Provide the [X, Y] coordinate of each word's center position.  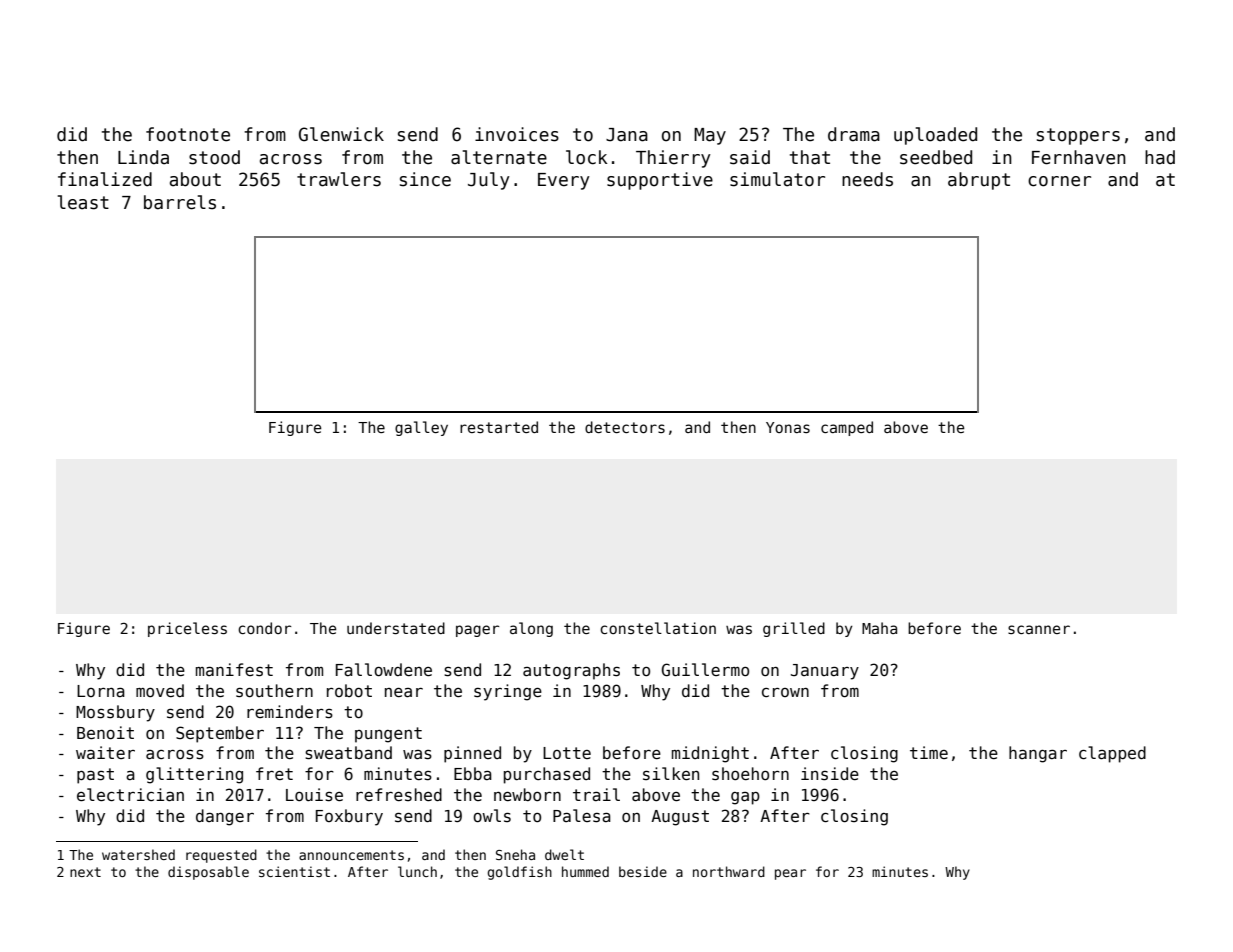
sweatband [348, 753]
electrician [130, 794]
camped [847, 428]
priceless [187, 629]
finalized [105, 179]
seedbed [936, 157]
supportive [660, 181]
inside [830, 774]
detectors [625, 427]
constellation [658, 628]
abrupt [979, 181]
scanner [1039, 629]
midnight [710, 754]
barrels [180, 202]
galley [421, 428]
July [489, 181]
